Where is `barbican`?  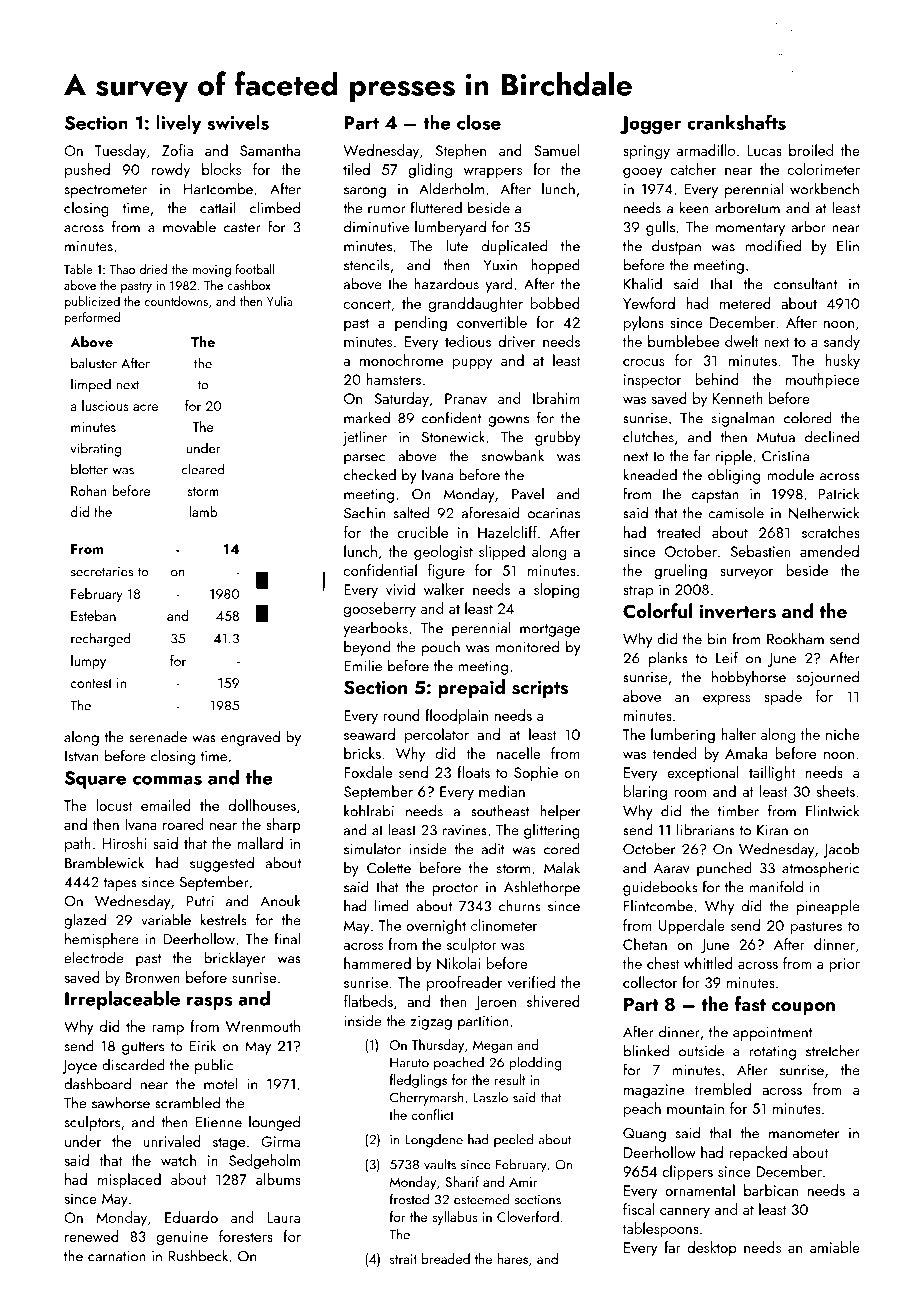 barbican is located at coordinates (771, 1190).
